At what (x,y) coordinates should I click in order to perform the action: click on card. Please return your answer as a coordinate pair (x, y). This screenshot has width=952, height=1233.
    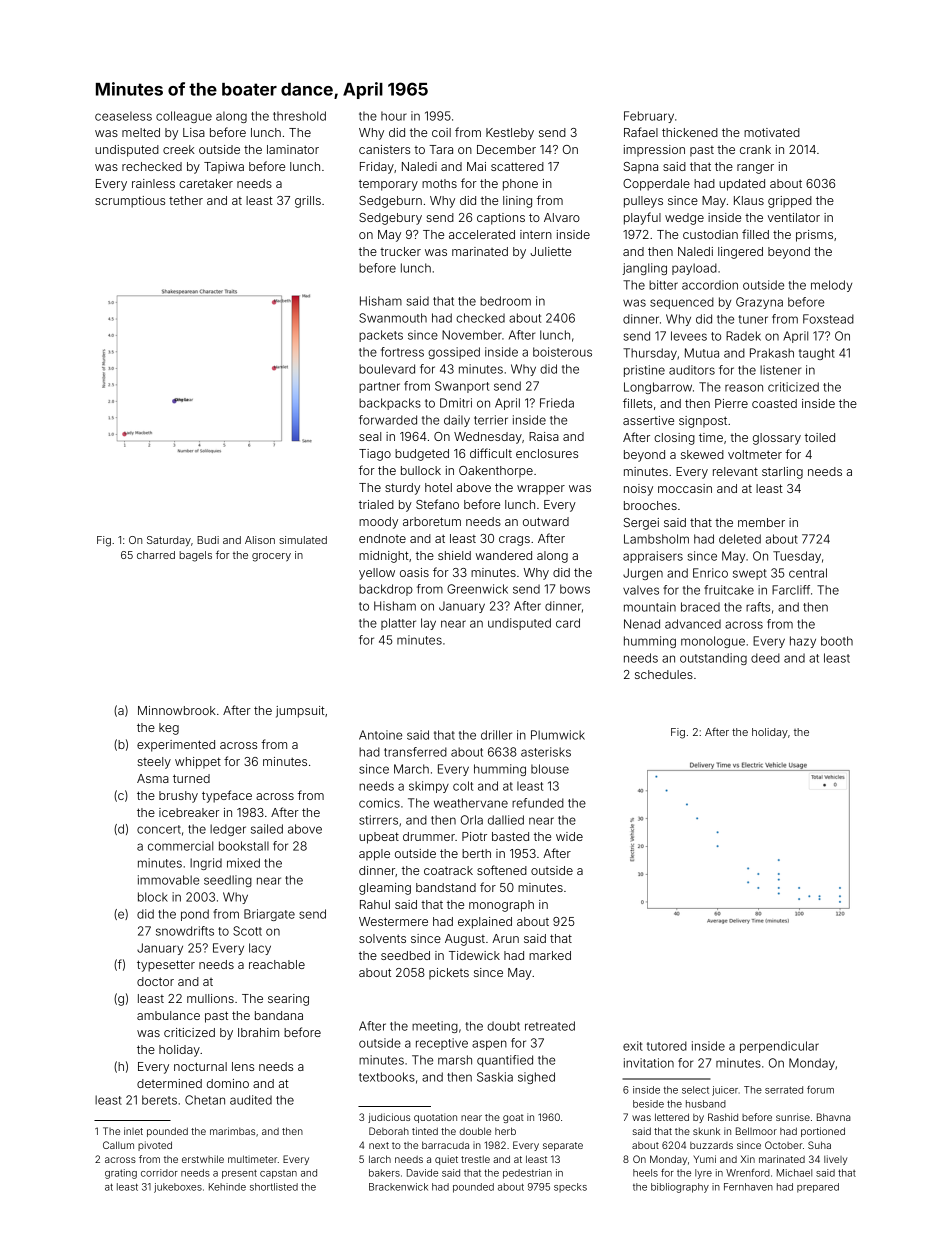
    Looking at the image, I should click on (568, 623).
